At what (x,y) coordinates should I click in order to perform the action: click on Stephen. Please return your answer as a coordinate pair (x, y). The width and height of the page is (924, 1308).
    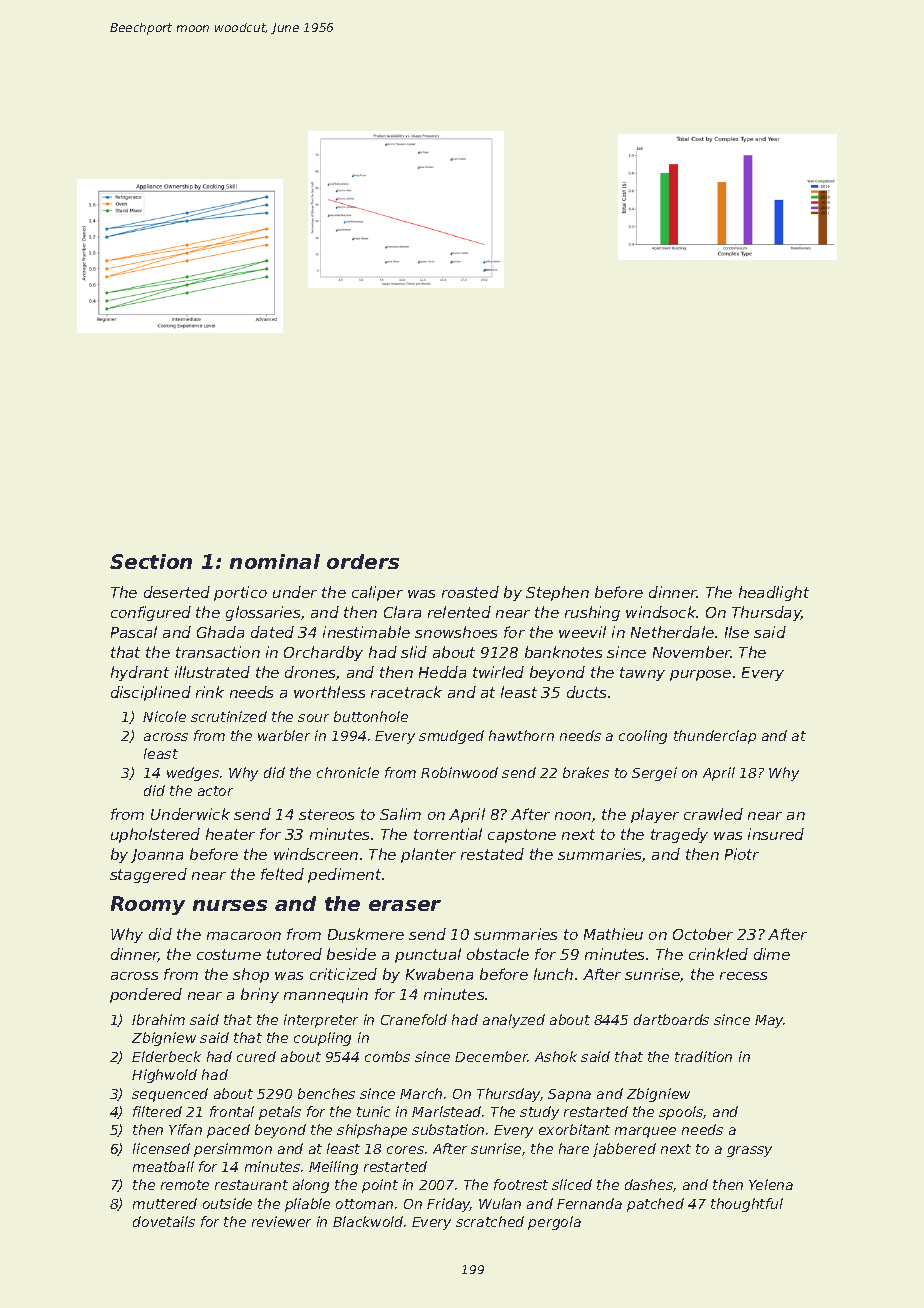
    Looking at the image, I should click on (557, 593).
